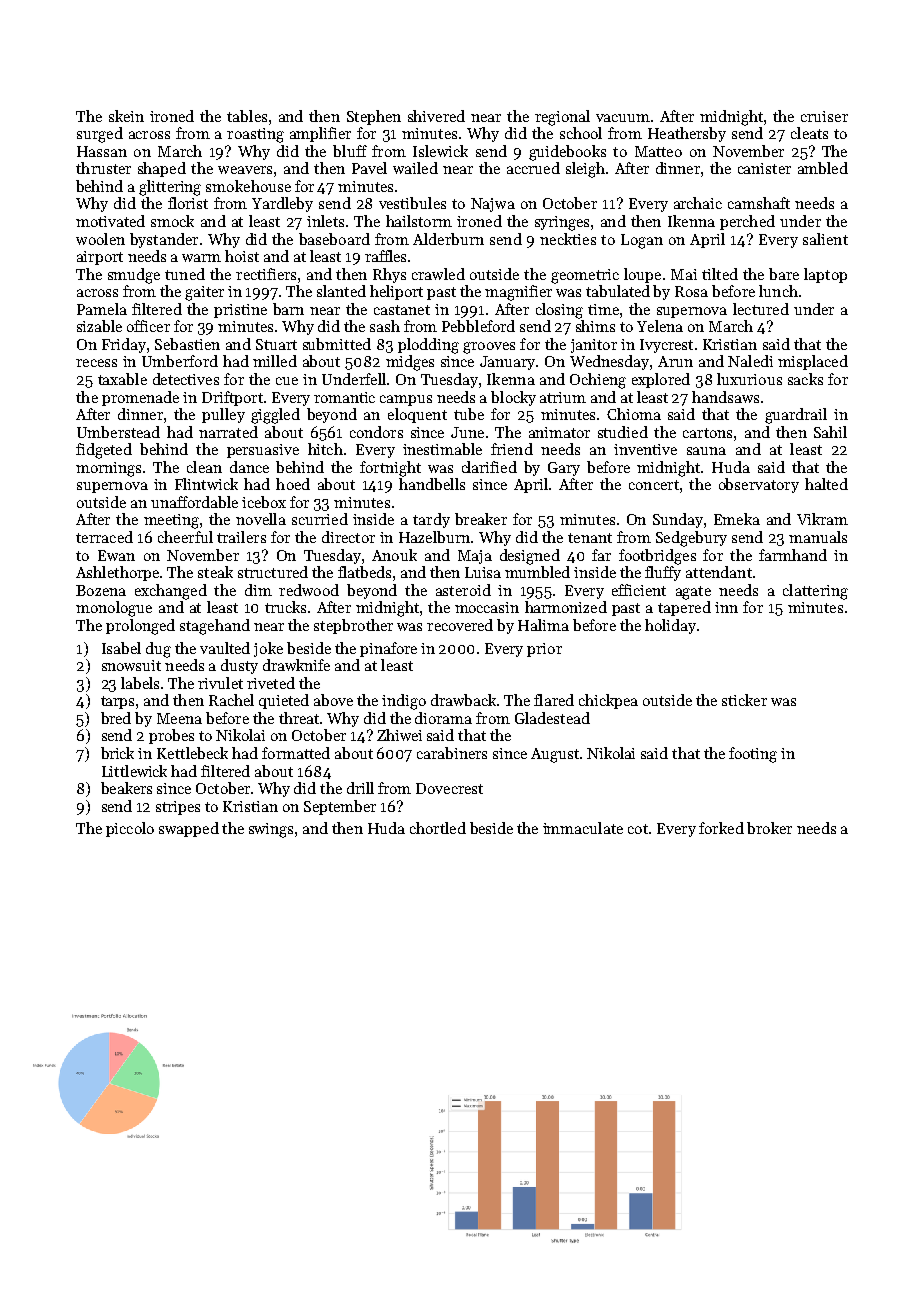 The width and height of the document is (924, 1308). I want to click on farmhand, so click(793, 555).
